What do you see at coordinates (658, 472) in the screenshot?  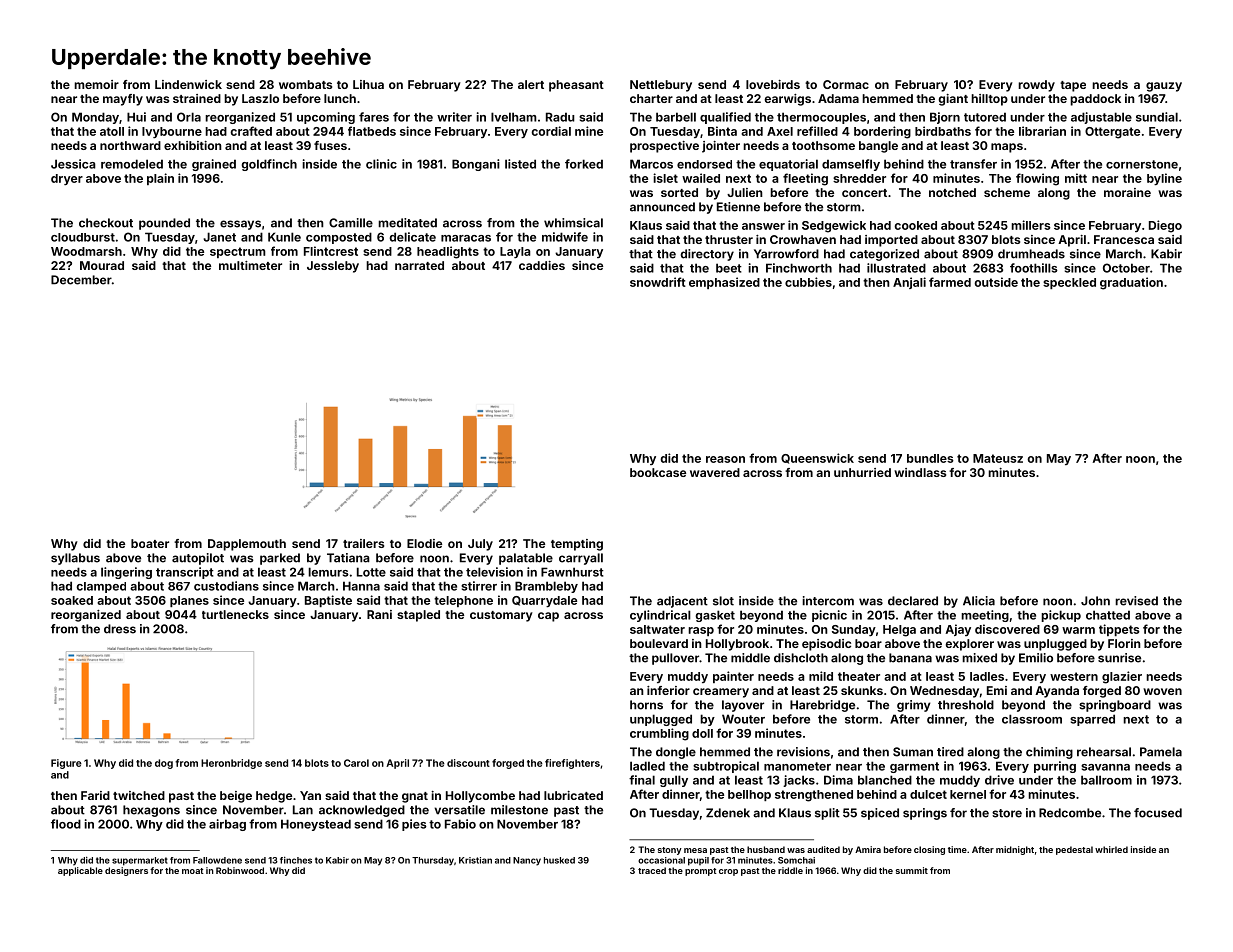 I see `bookcase` at bounding box center [658, 472].
